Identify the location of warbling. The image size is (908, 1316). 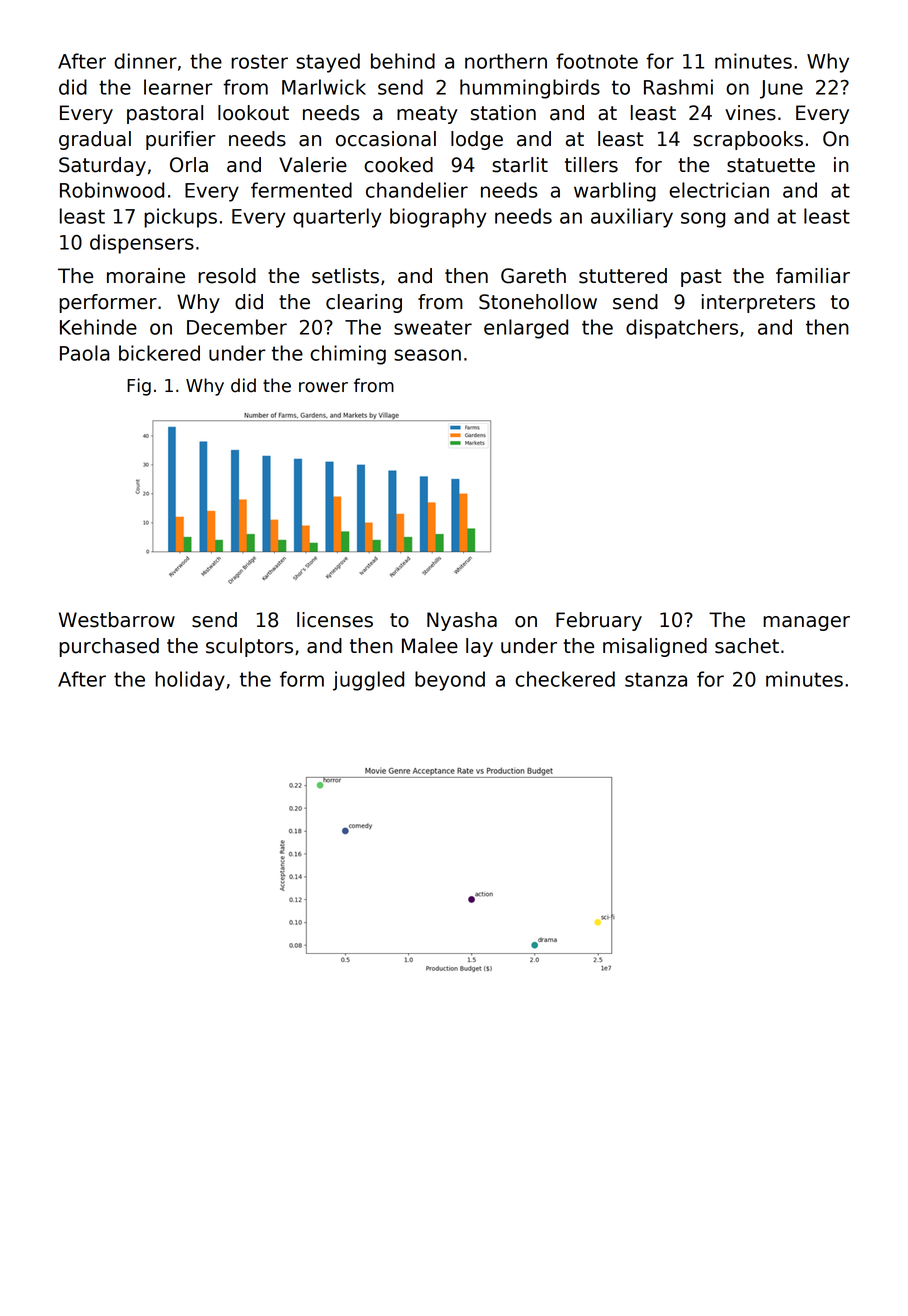
(615, 192).
